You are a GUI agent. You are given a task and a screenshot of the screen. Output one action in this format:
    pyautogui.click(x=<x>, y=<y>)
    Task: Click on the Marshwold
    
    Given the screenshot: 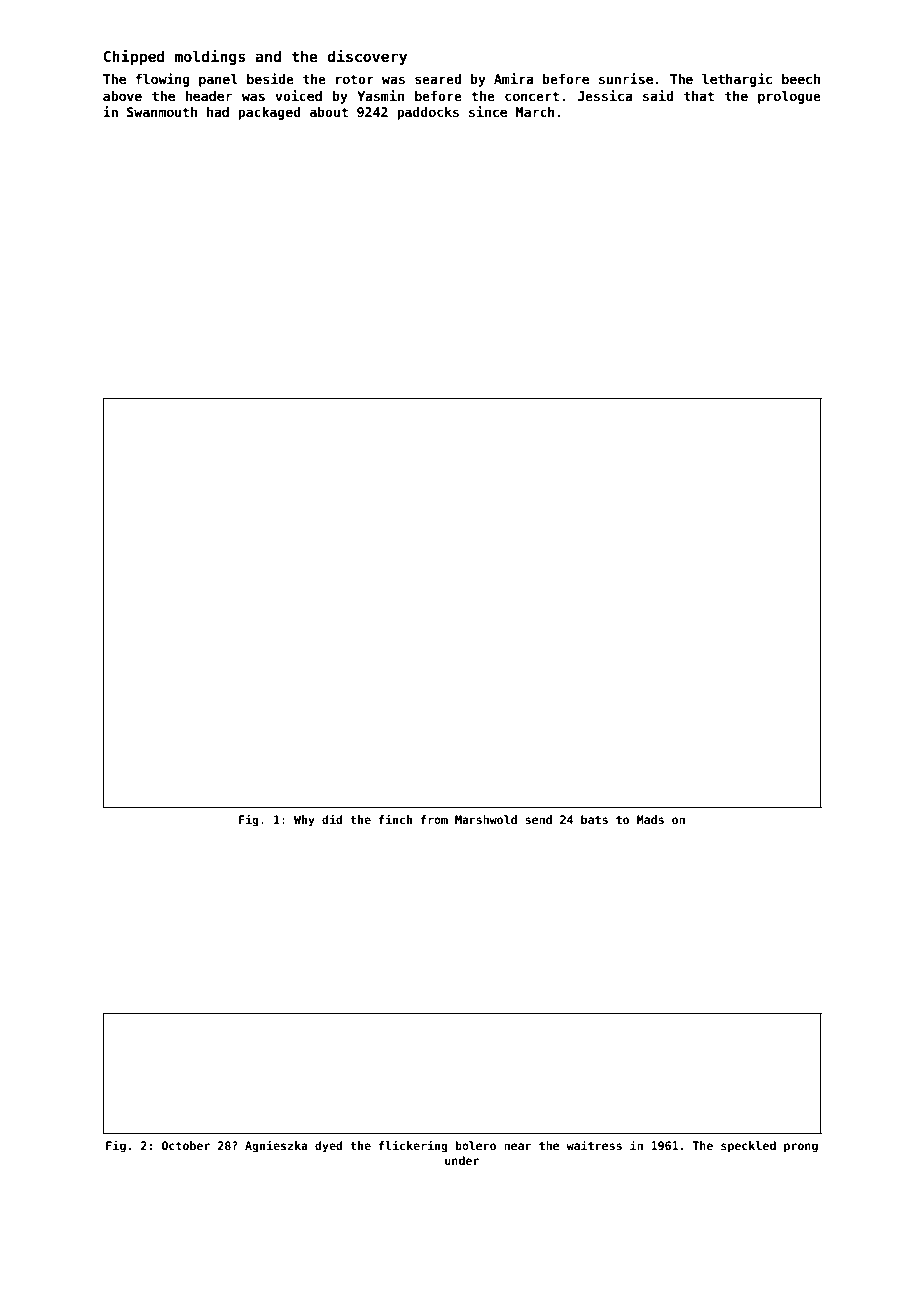 What is the action you would take?
    pyautogui.click(x=486, y=819)
